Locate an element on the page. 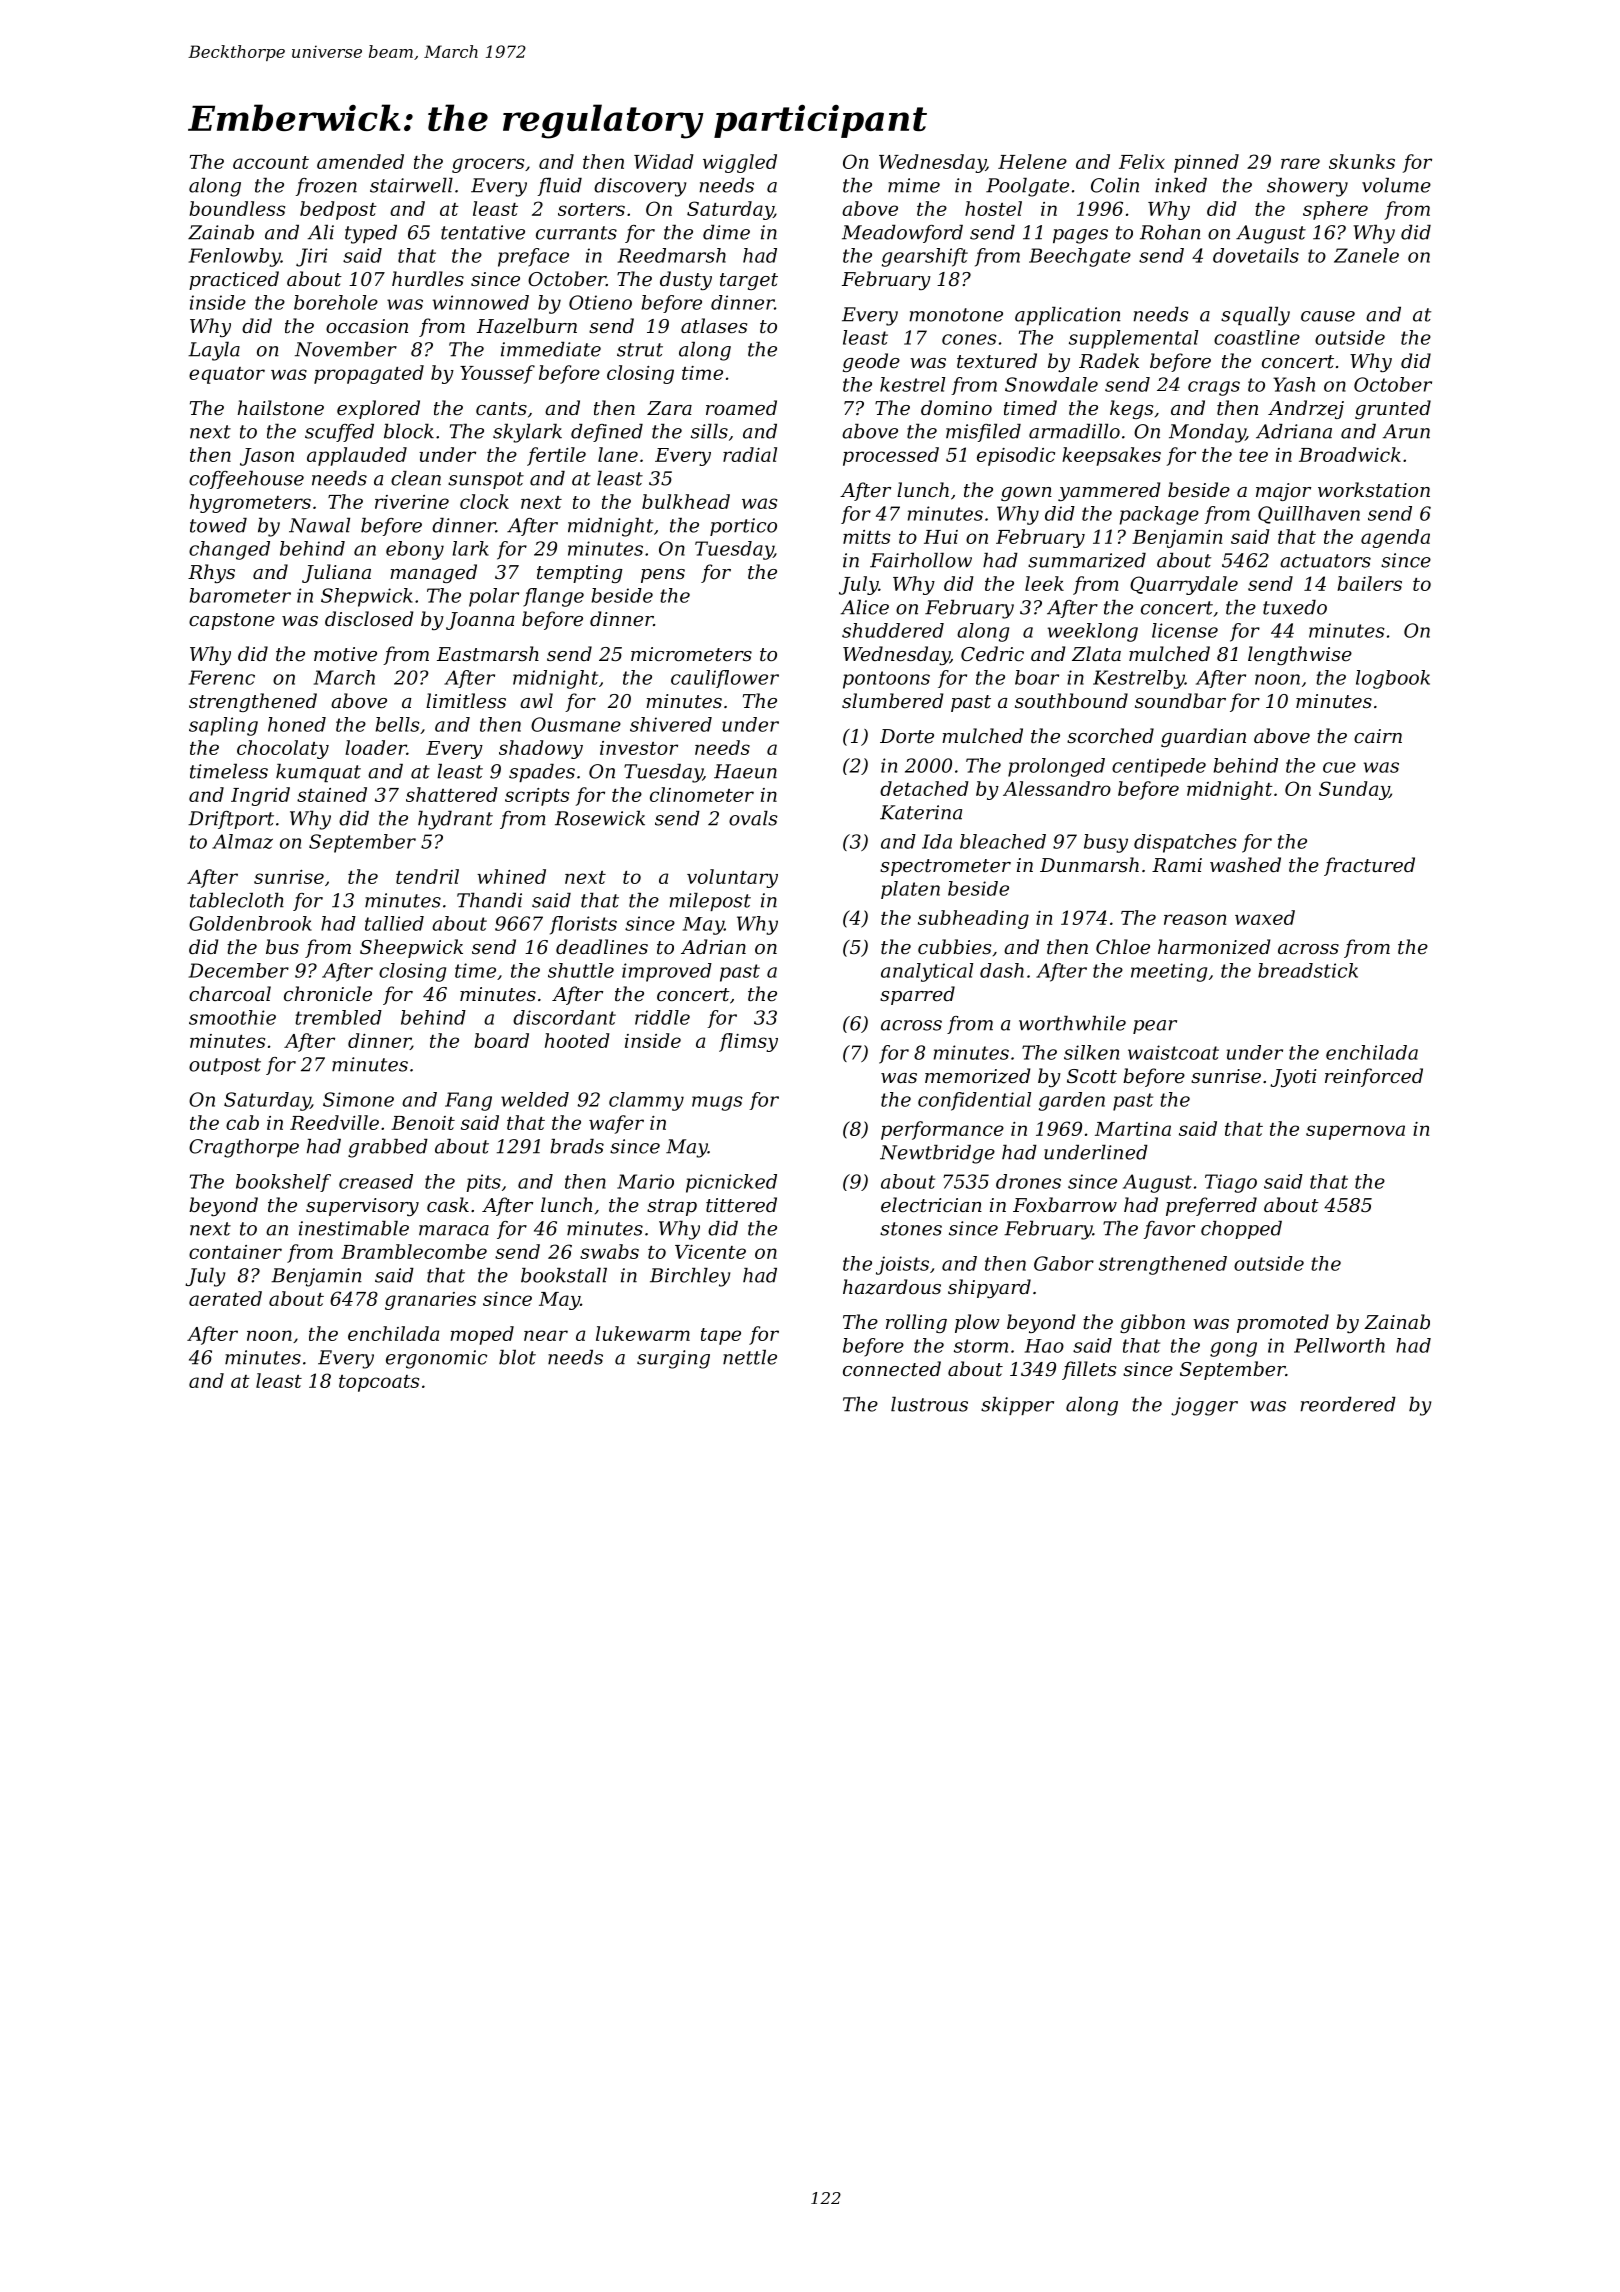 The height and width of the document is (2292, 1620). topcoats is located at coordinates (379, 1383).
